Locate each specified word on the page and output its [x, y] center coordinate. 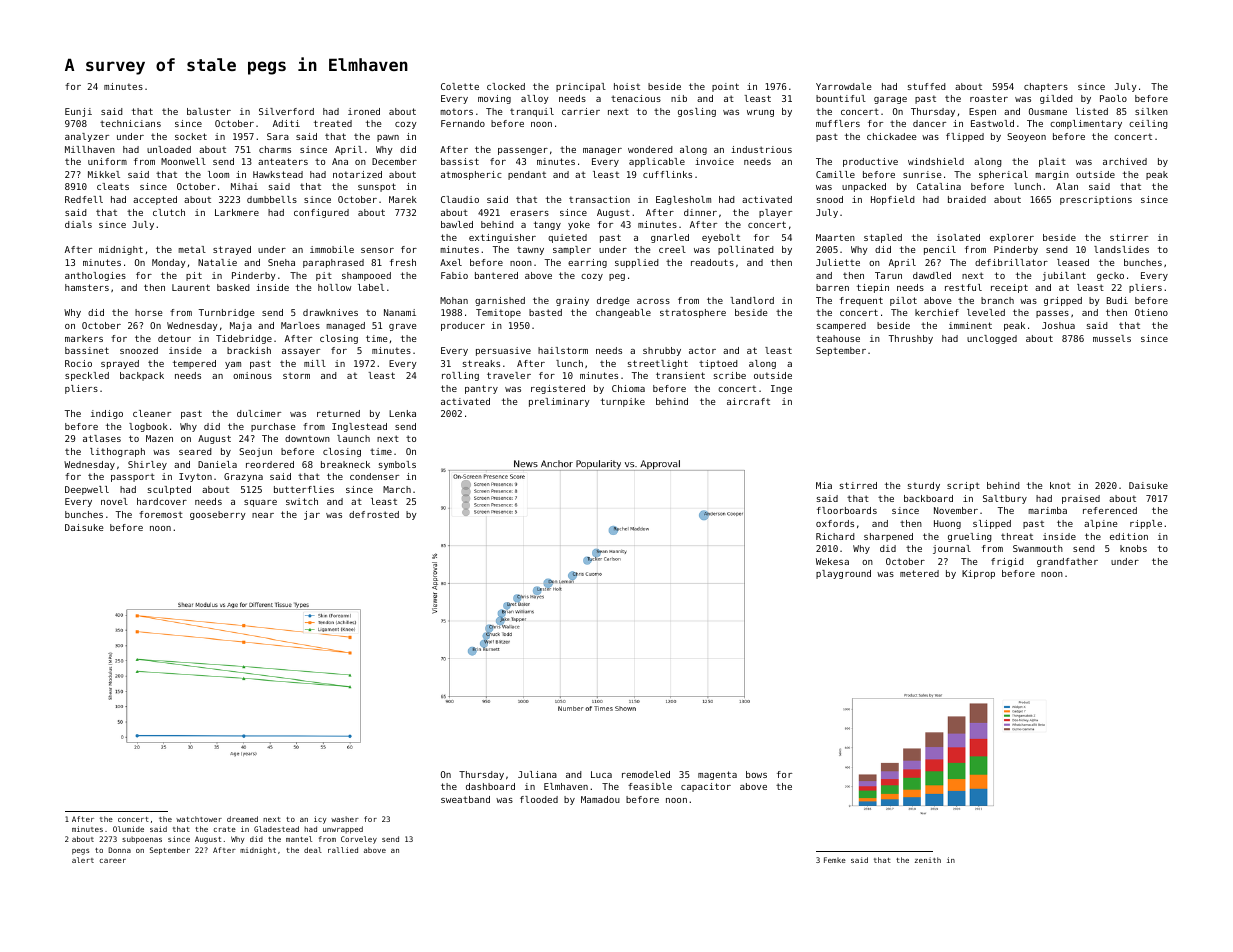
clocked [506, 86]
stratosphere [693, 313]
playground [843, 574]
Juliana [537, 774]
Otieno [1151, 312]
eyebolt [721, 238]
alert [83, 860]
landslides [1121, 249]
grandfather [1067, 562]
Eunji [78, 112]
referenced [1110, 510]
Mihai [244, 186]
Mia [824, 485]
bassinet [87, 350]
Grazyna [243, 477]
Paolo [1113, 98]
